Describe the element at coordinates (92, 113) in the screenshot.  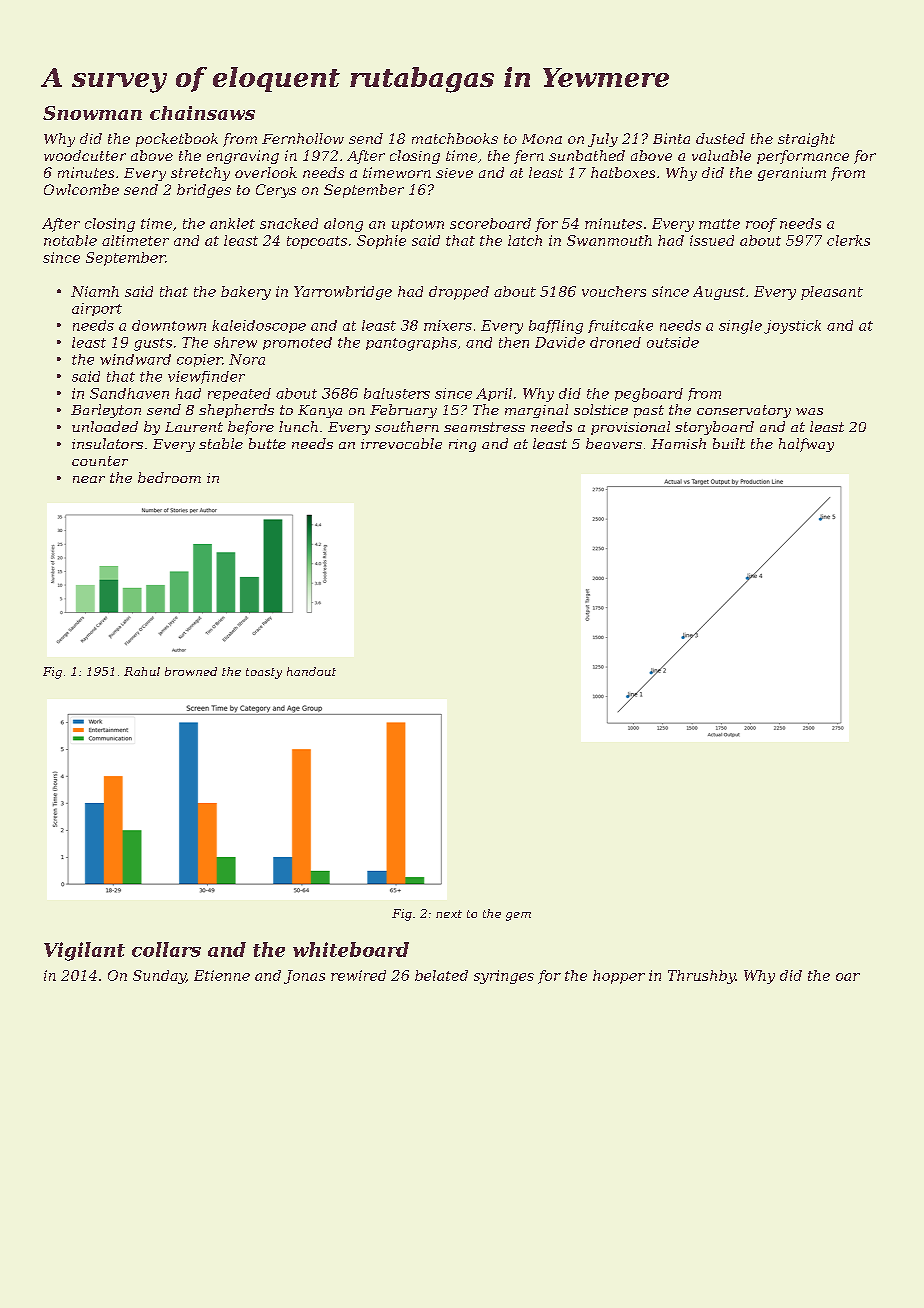
I see `Snowman` at that location.
